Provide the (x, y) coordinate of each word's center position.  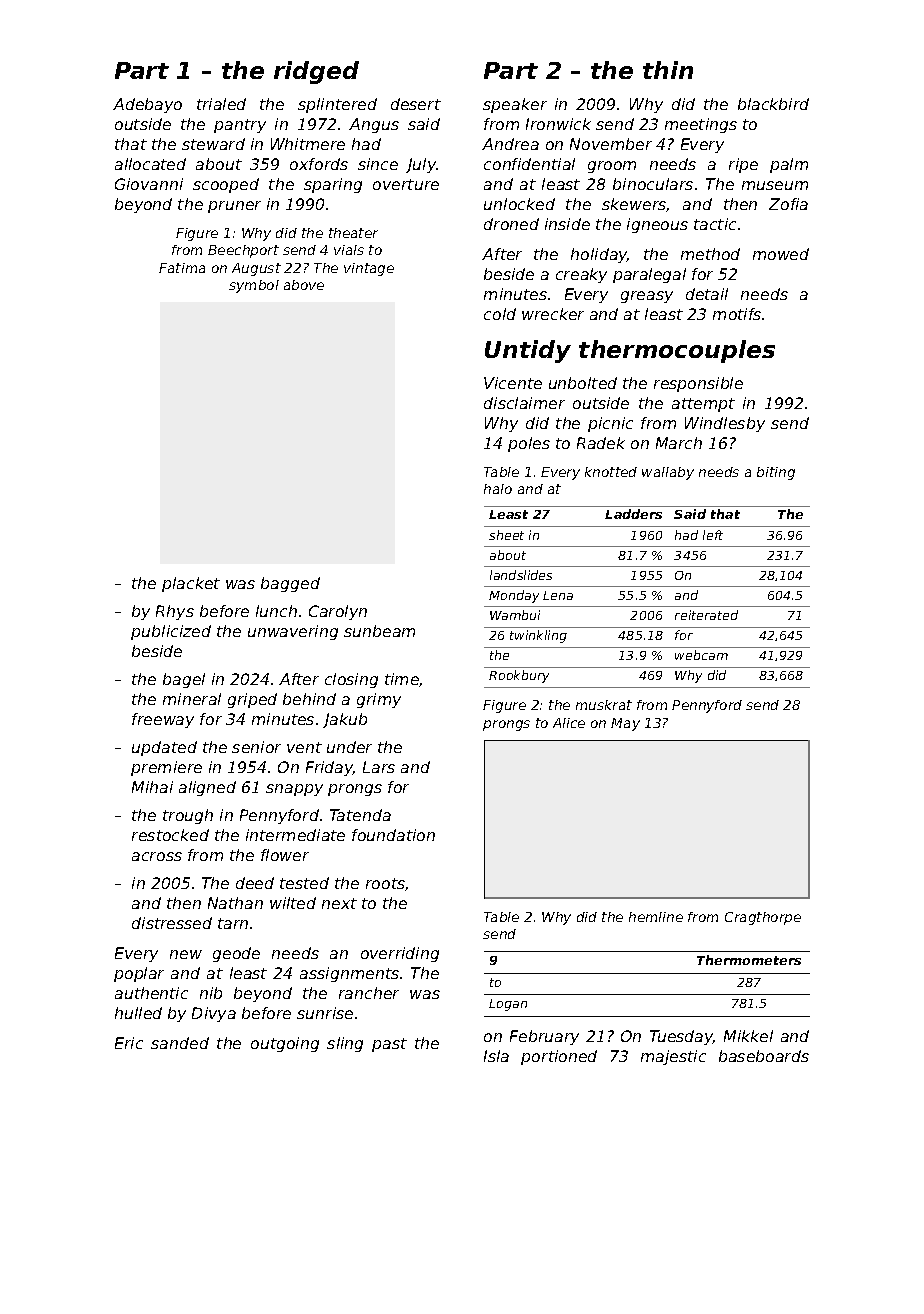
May (625, 724)
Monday (514, 596)
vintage (369, 269)
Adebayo (147, 105)
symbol (254, 286)
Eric (129, 1043)
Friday (329, 768)
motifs (737, 314)
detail (707, 294)
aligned (207, 788)
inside (567, 224)
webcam (701, 655)
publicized (171, 632)
